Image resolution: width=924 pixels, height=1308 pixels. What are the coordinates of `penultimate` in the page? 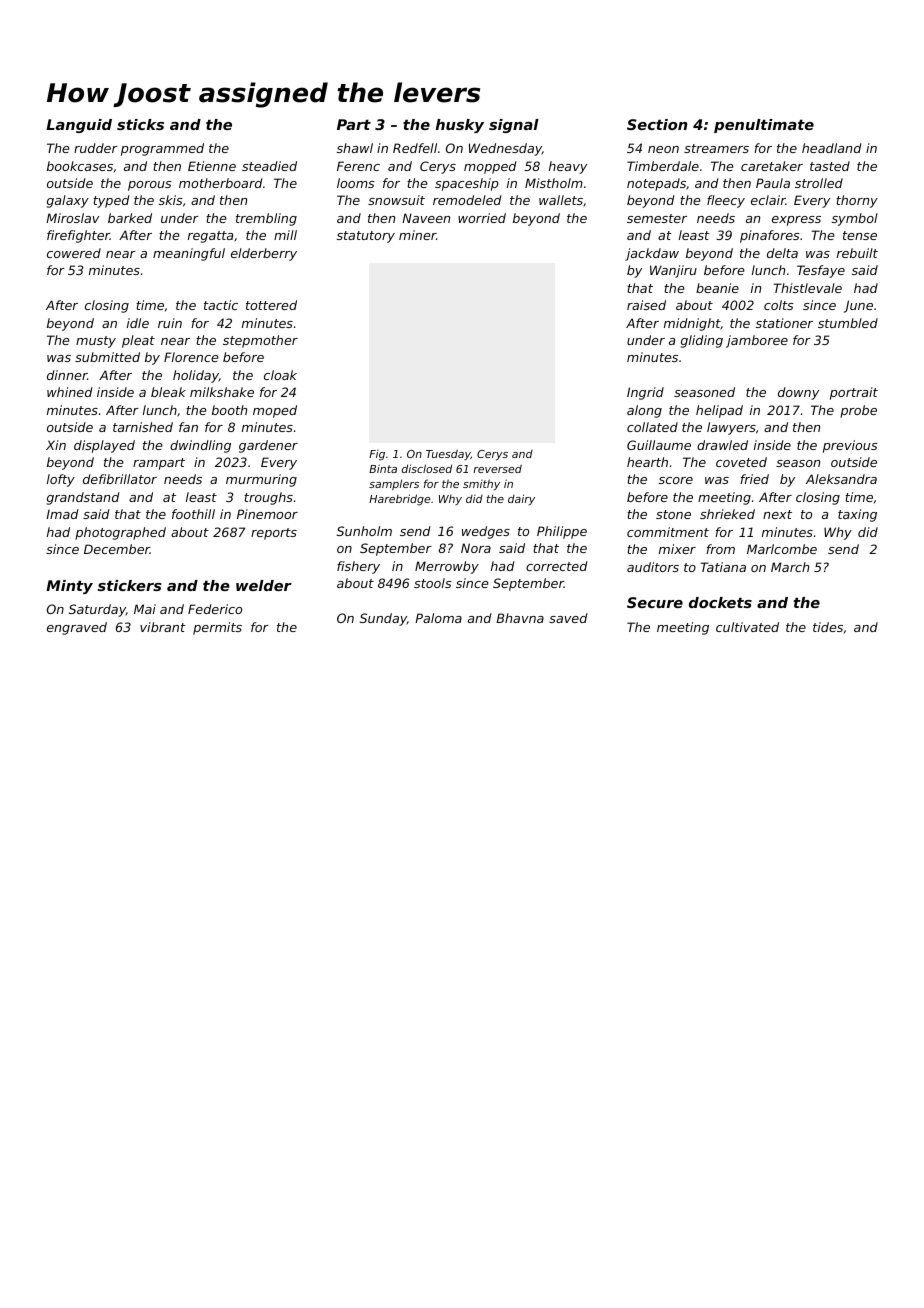 It's located at (764, 126).
